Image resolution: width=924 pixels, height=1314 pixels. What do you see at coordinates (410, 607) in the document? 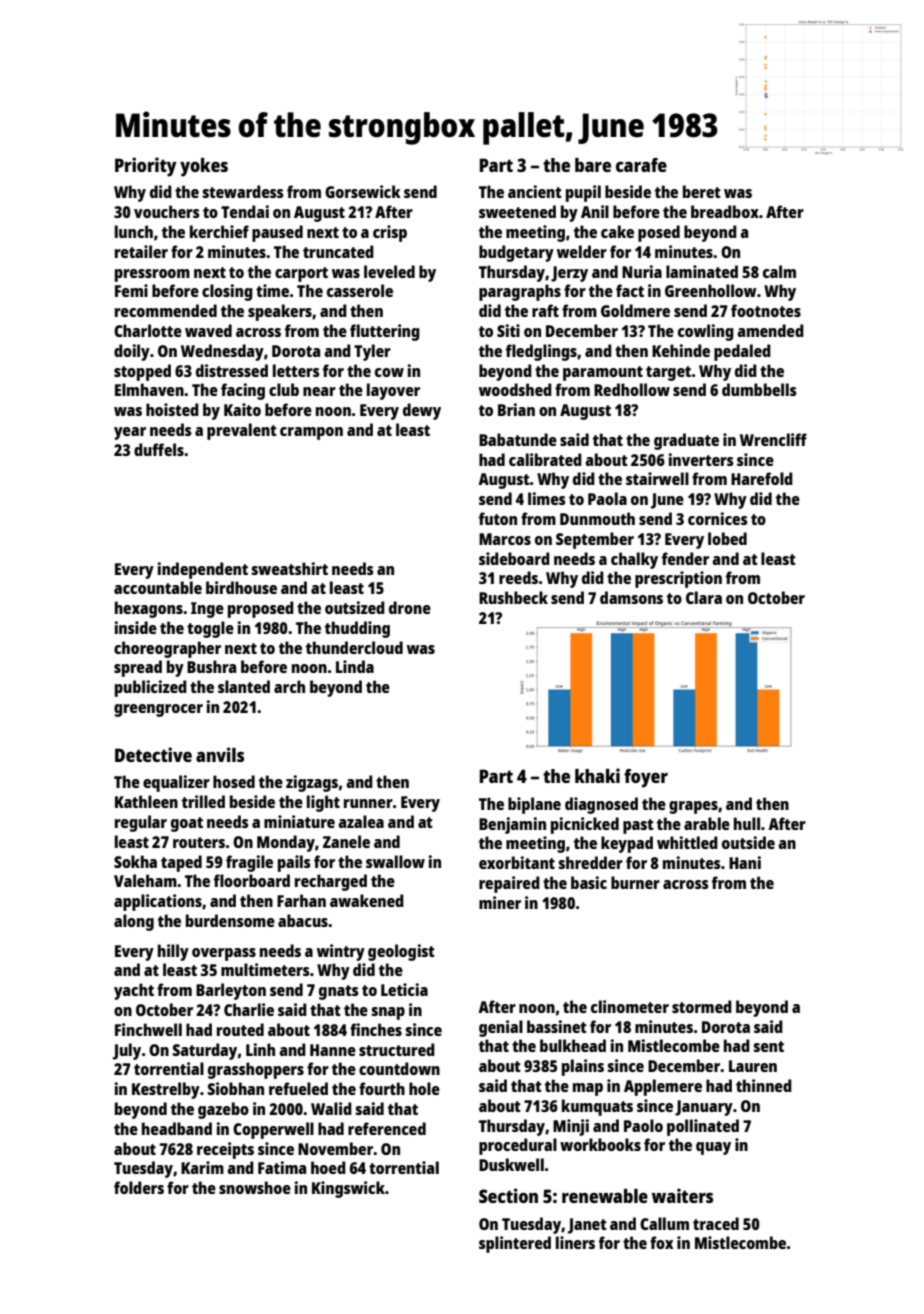
I see `drone` at bounding box center [410, 607].
